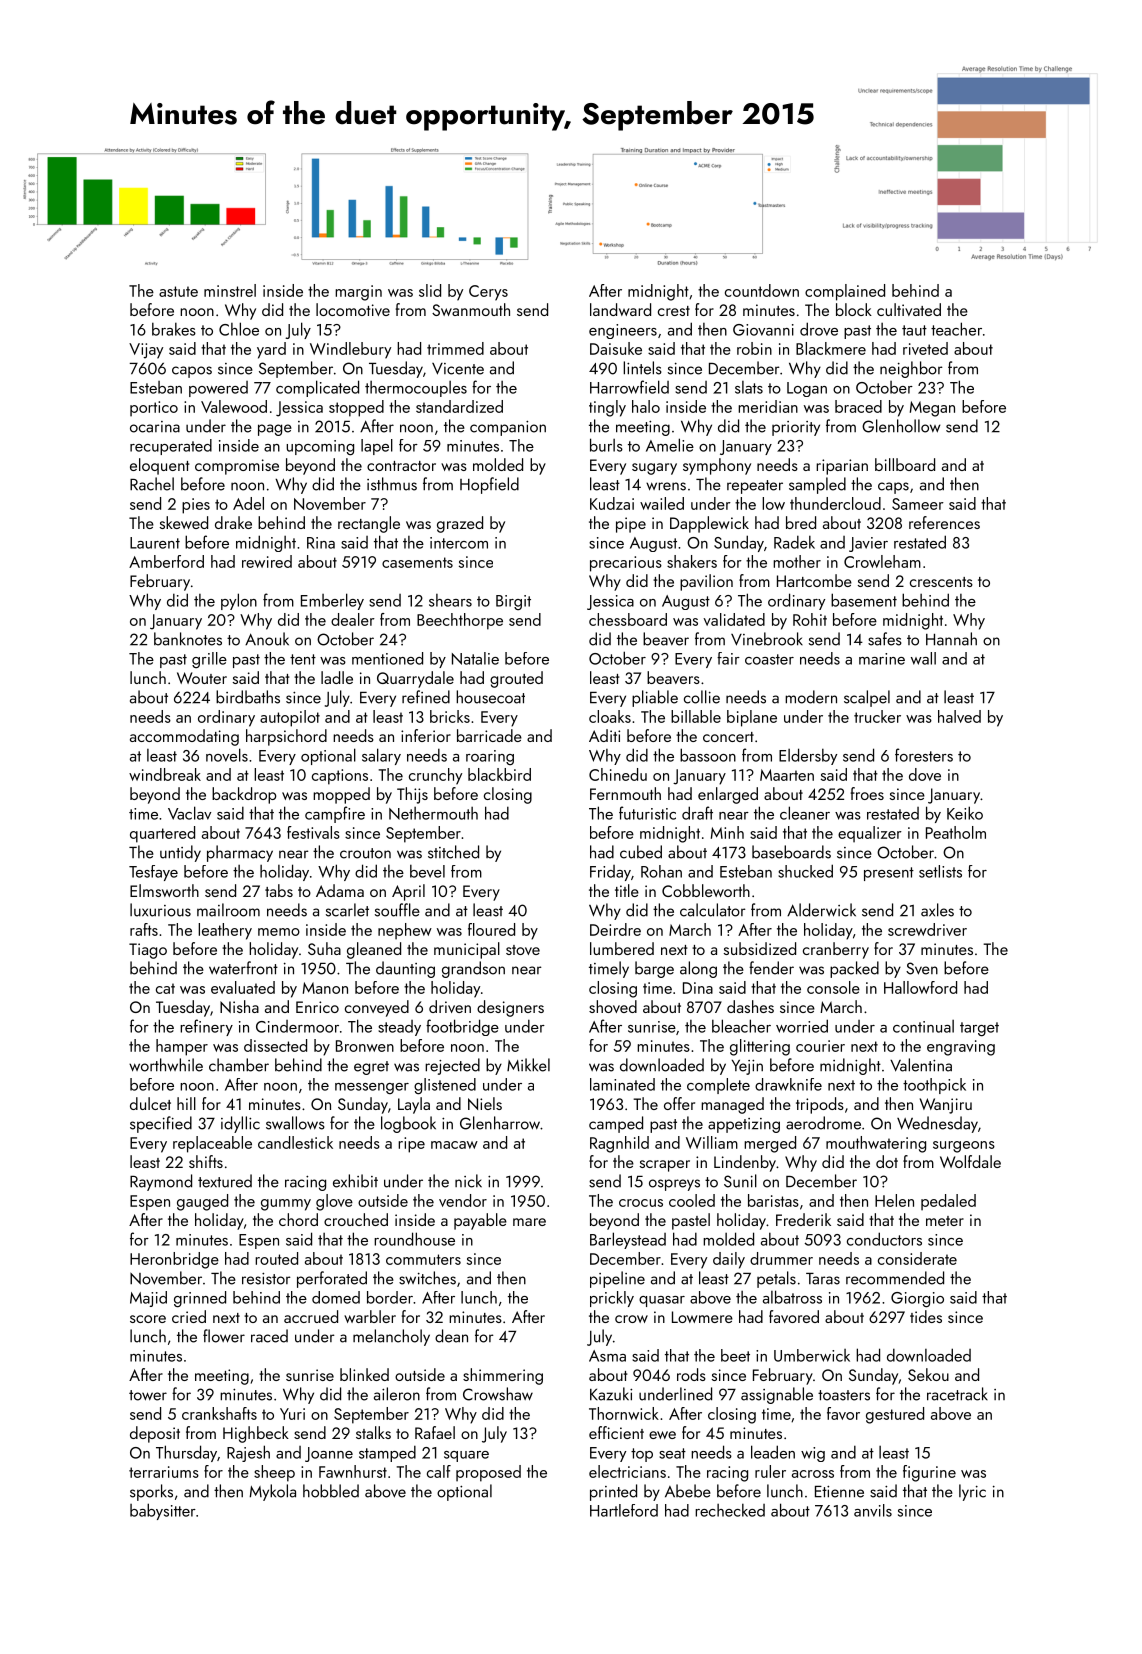  I want to click on drummer, so click(781, 1258).
